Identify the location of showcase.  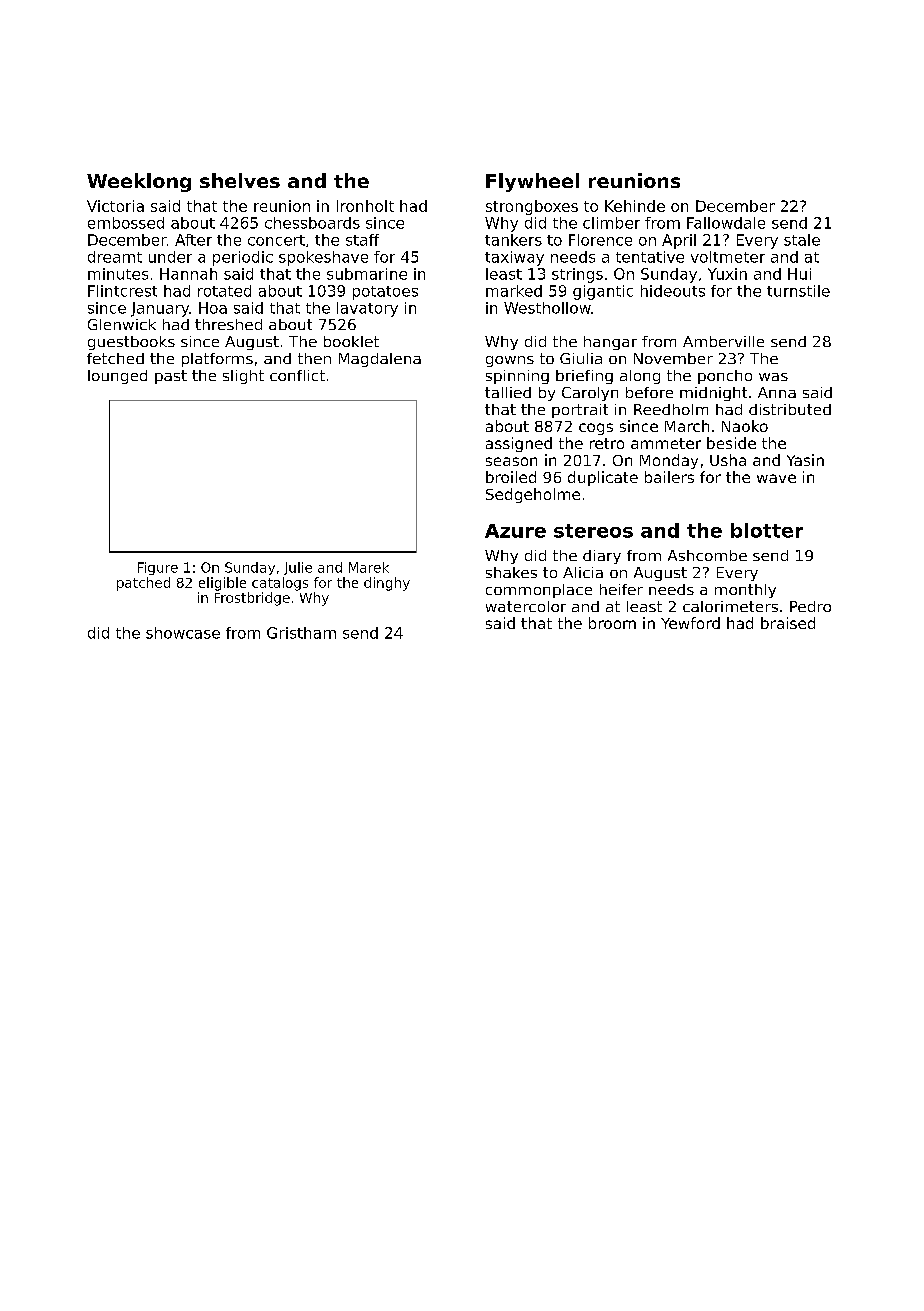
(183, 633).
